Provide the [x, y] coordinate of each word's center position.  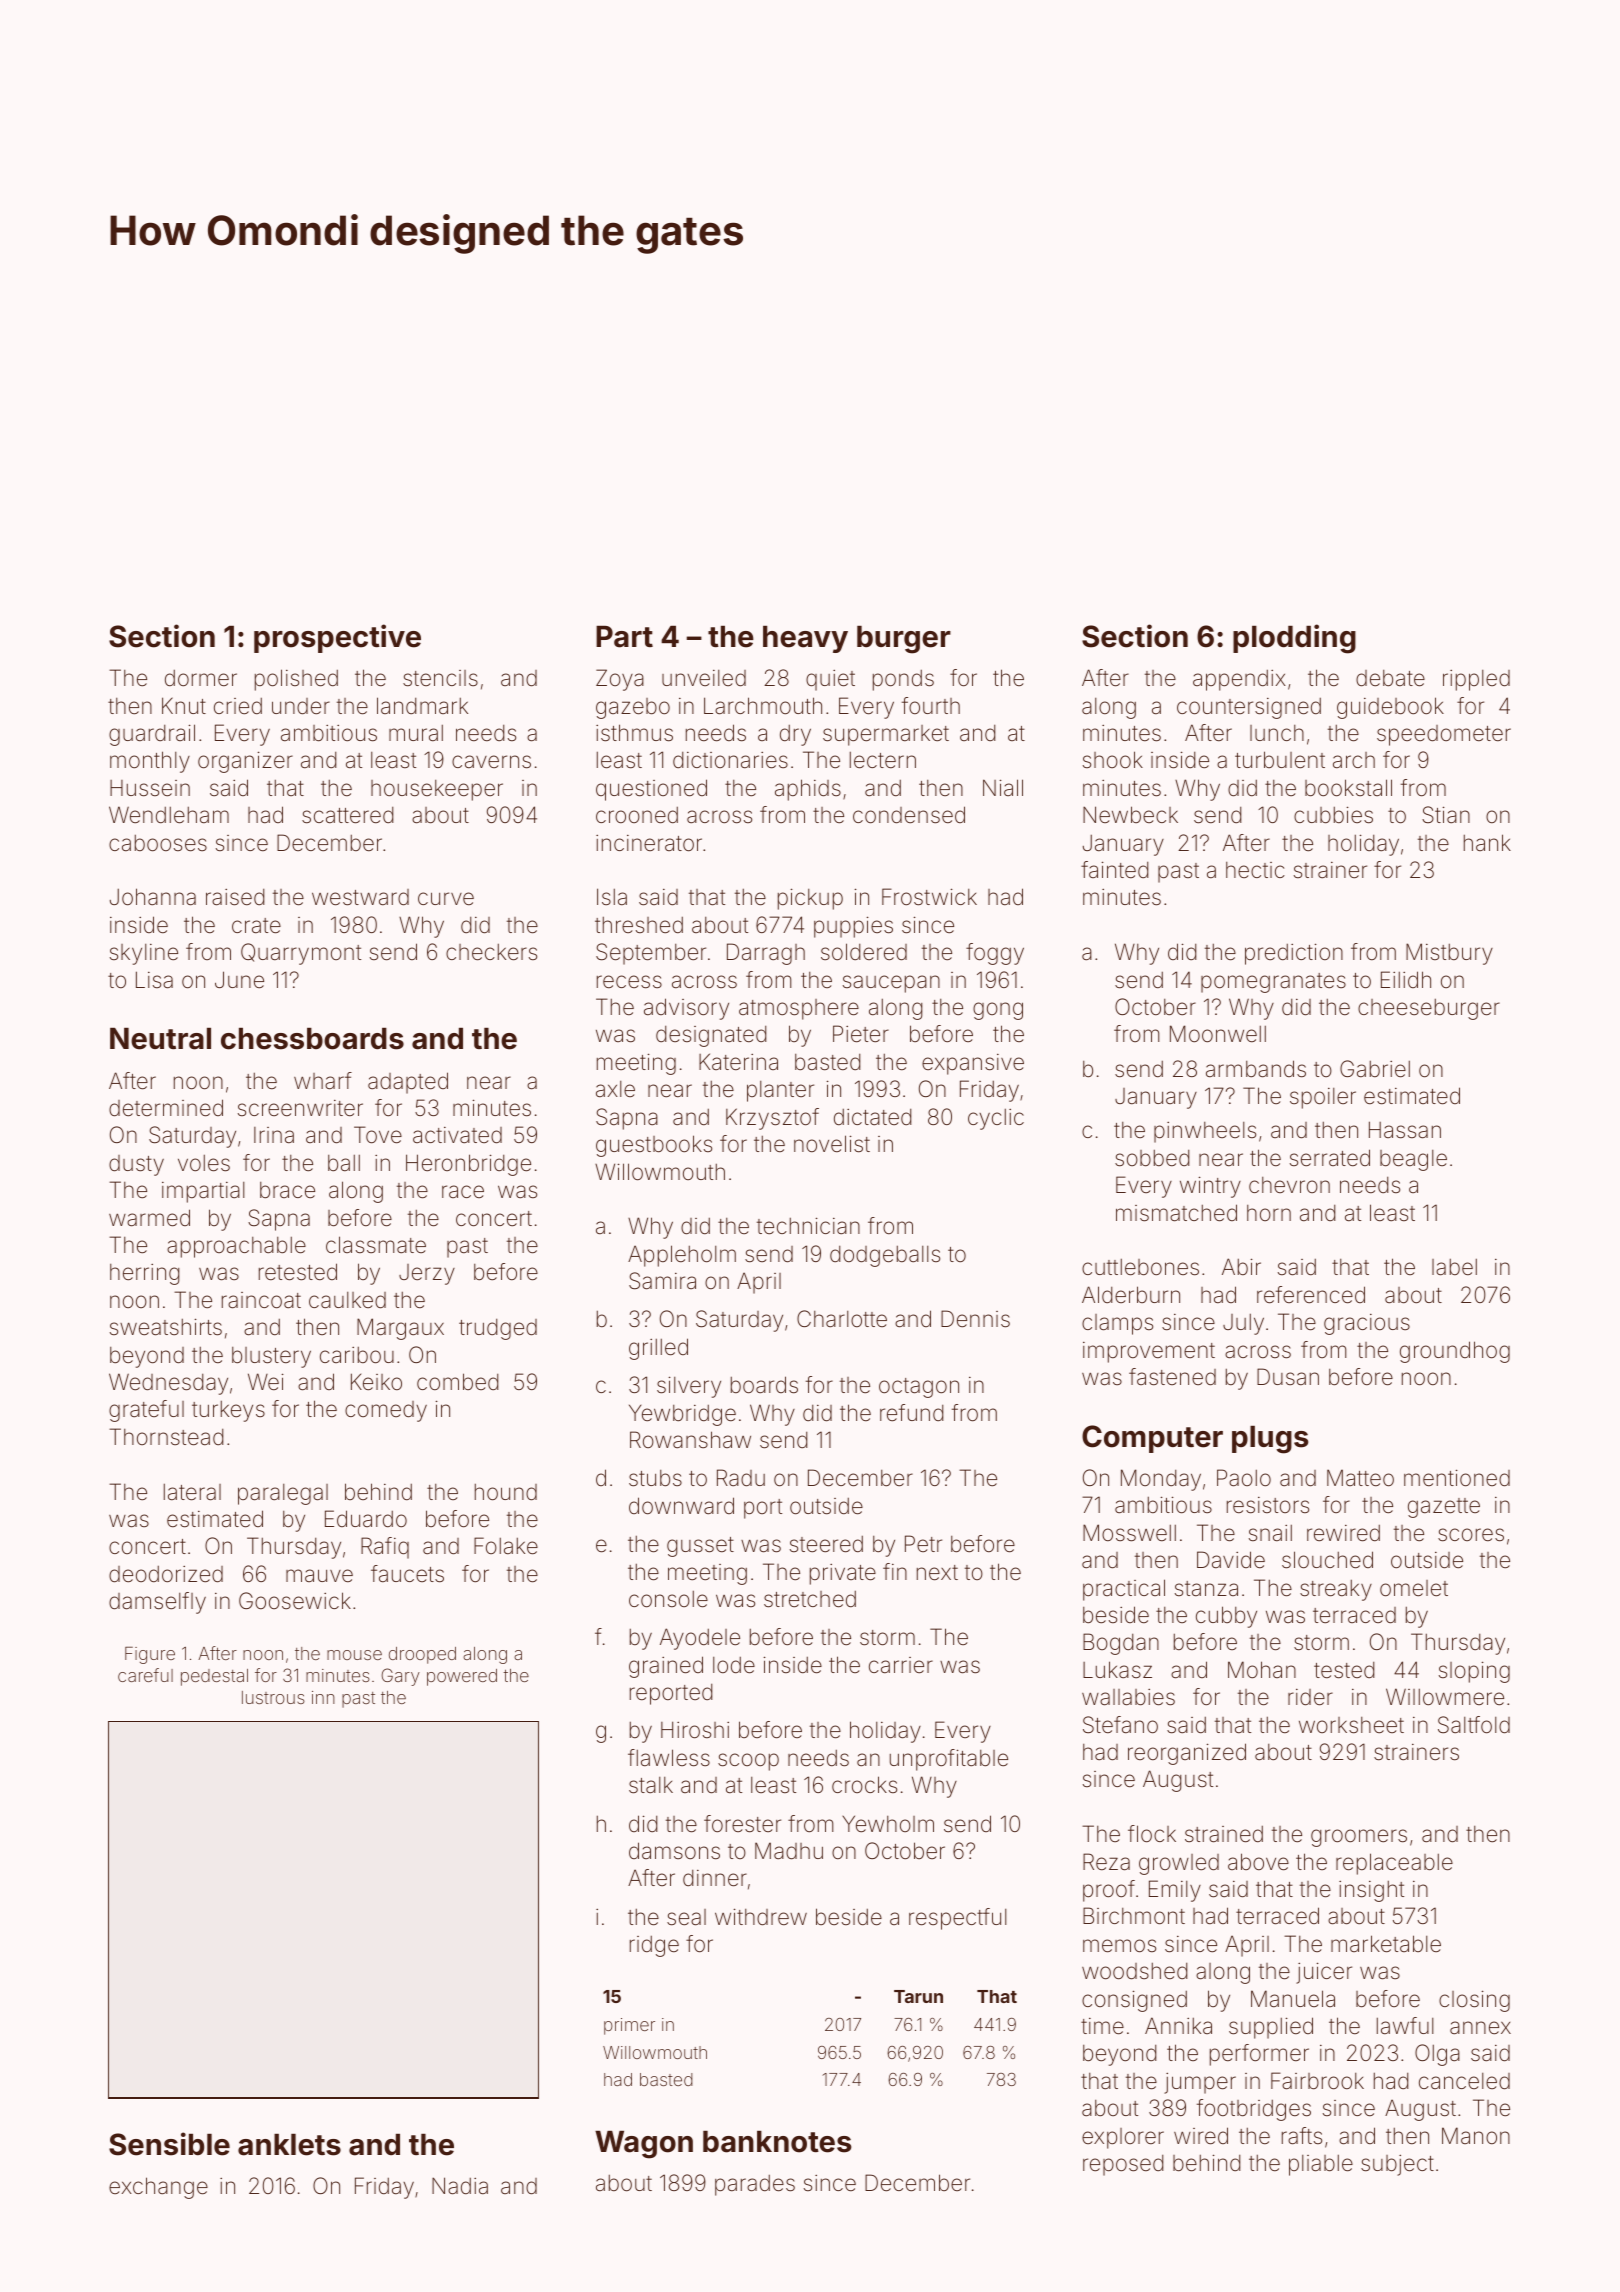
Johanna [153, 897]
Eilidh [1406, 979]
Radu [741, 1478]
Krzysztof [772, 1119]
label [1454, 1267]
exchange [158, 2188]
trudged [498, 1329]
